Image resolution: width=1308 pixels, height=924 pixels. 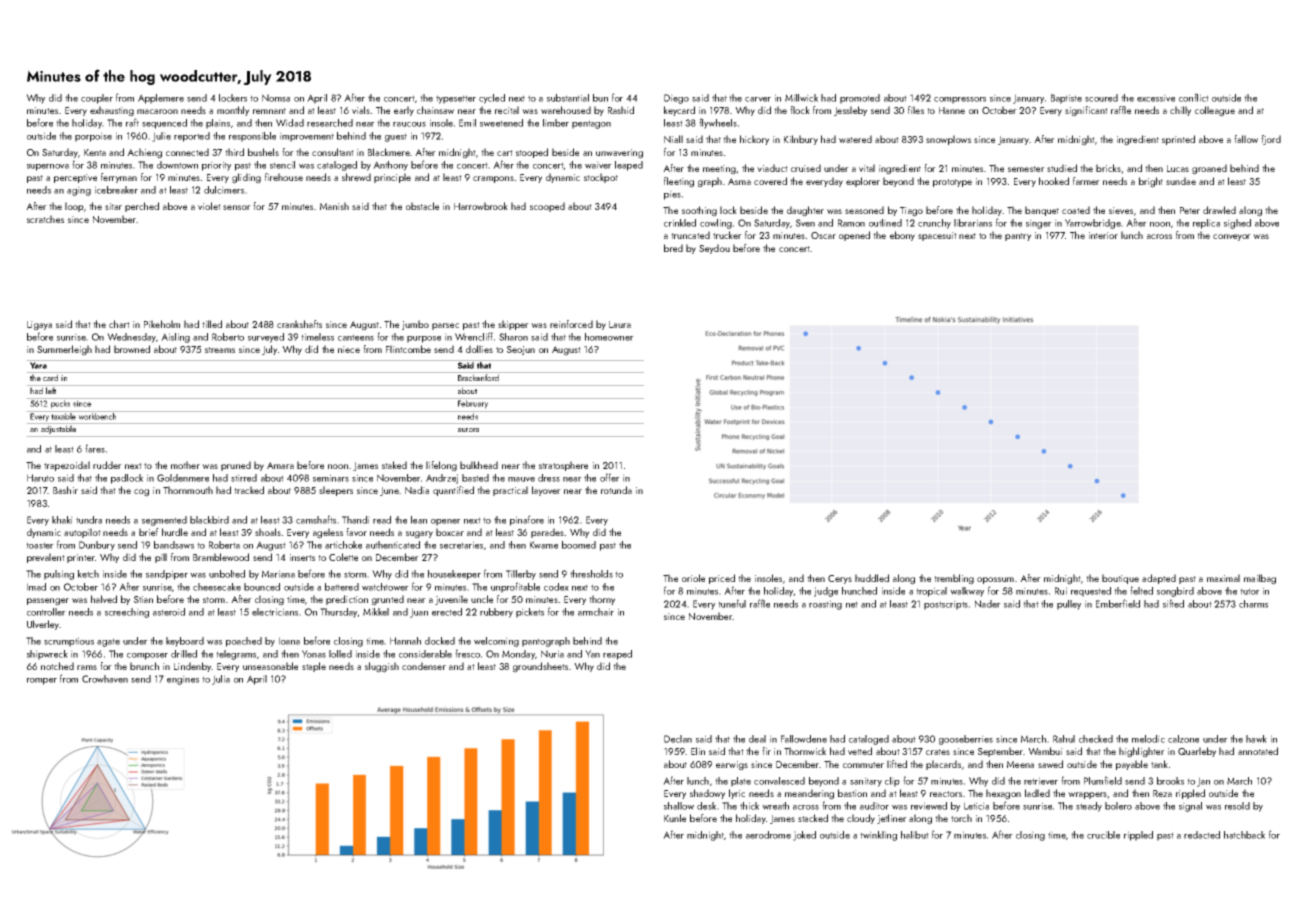 I want to click on perceptive, so click(x=75, y=178).
